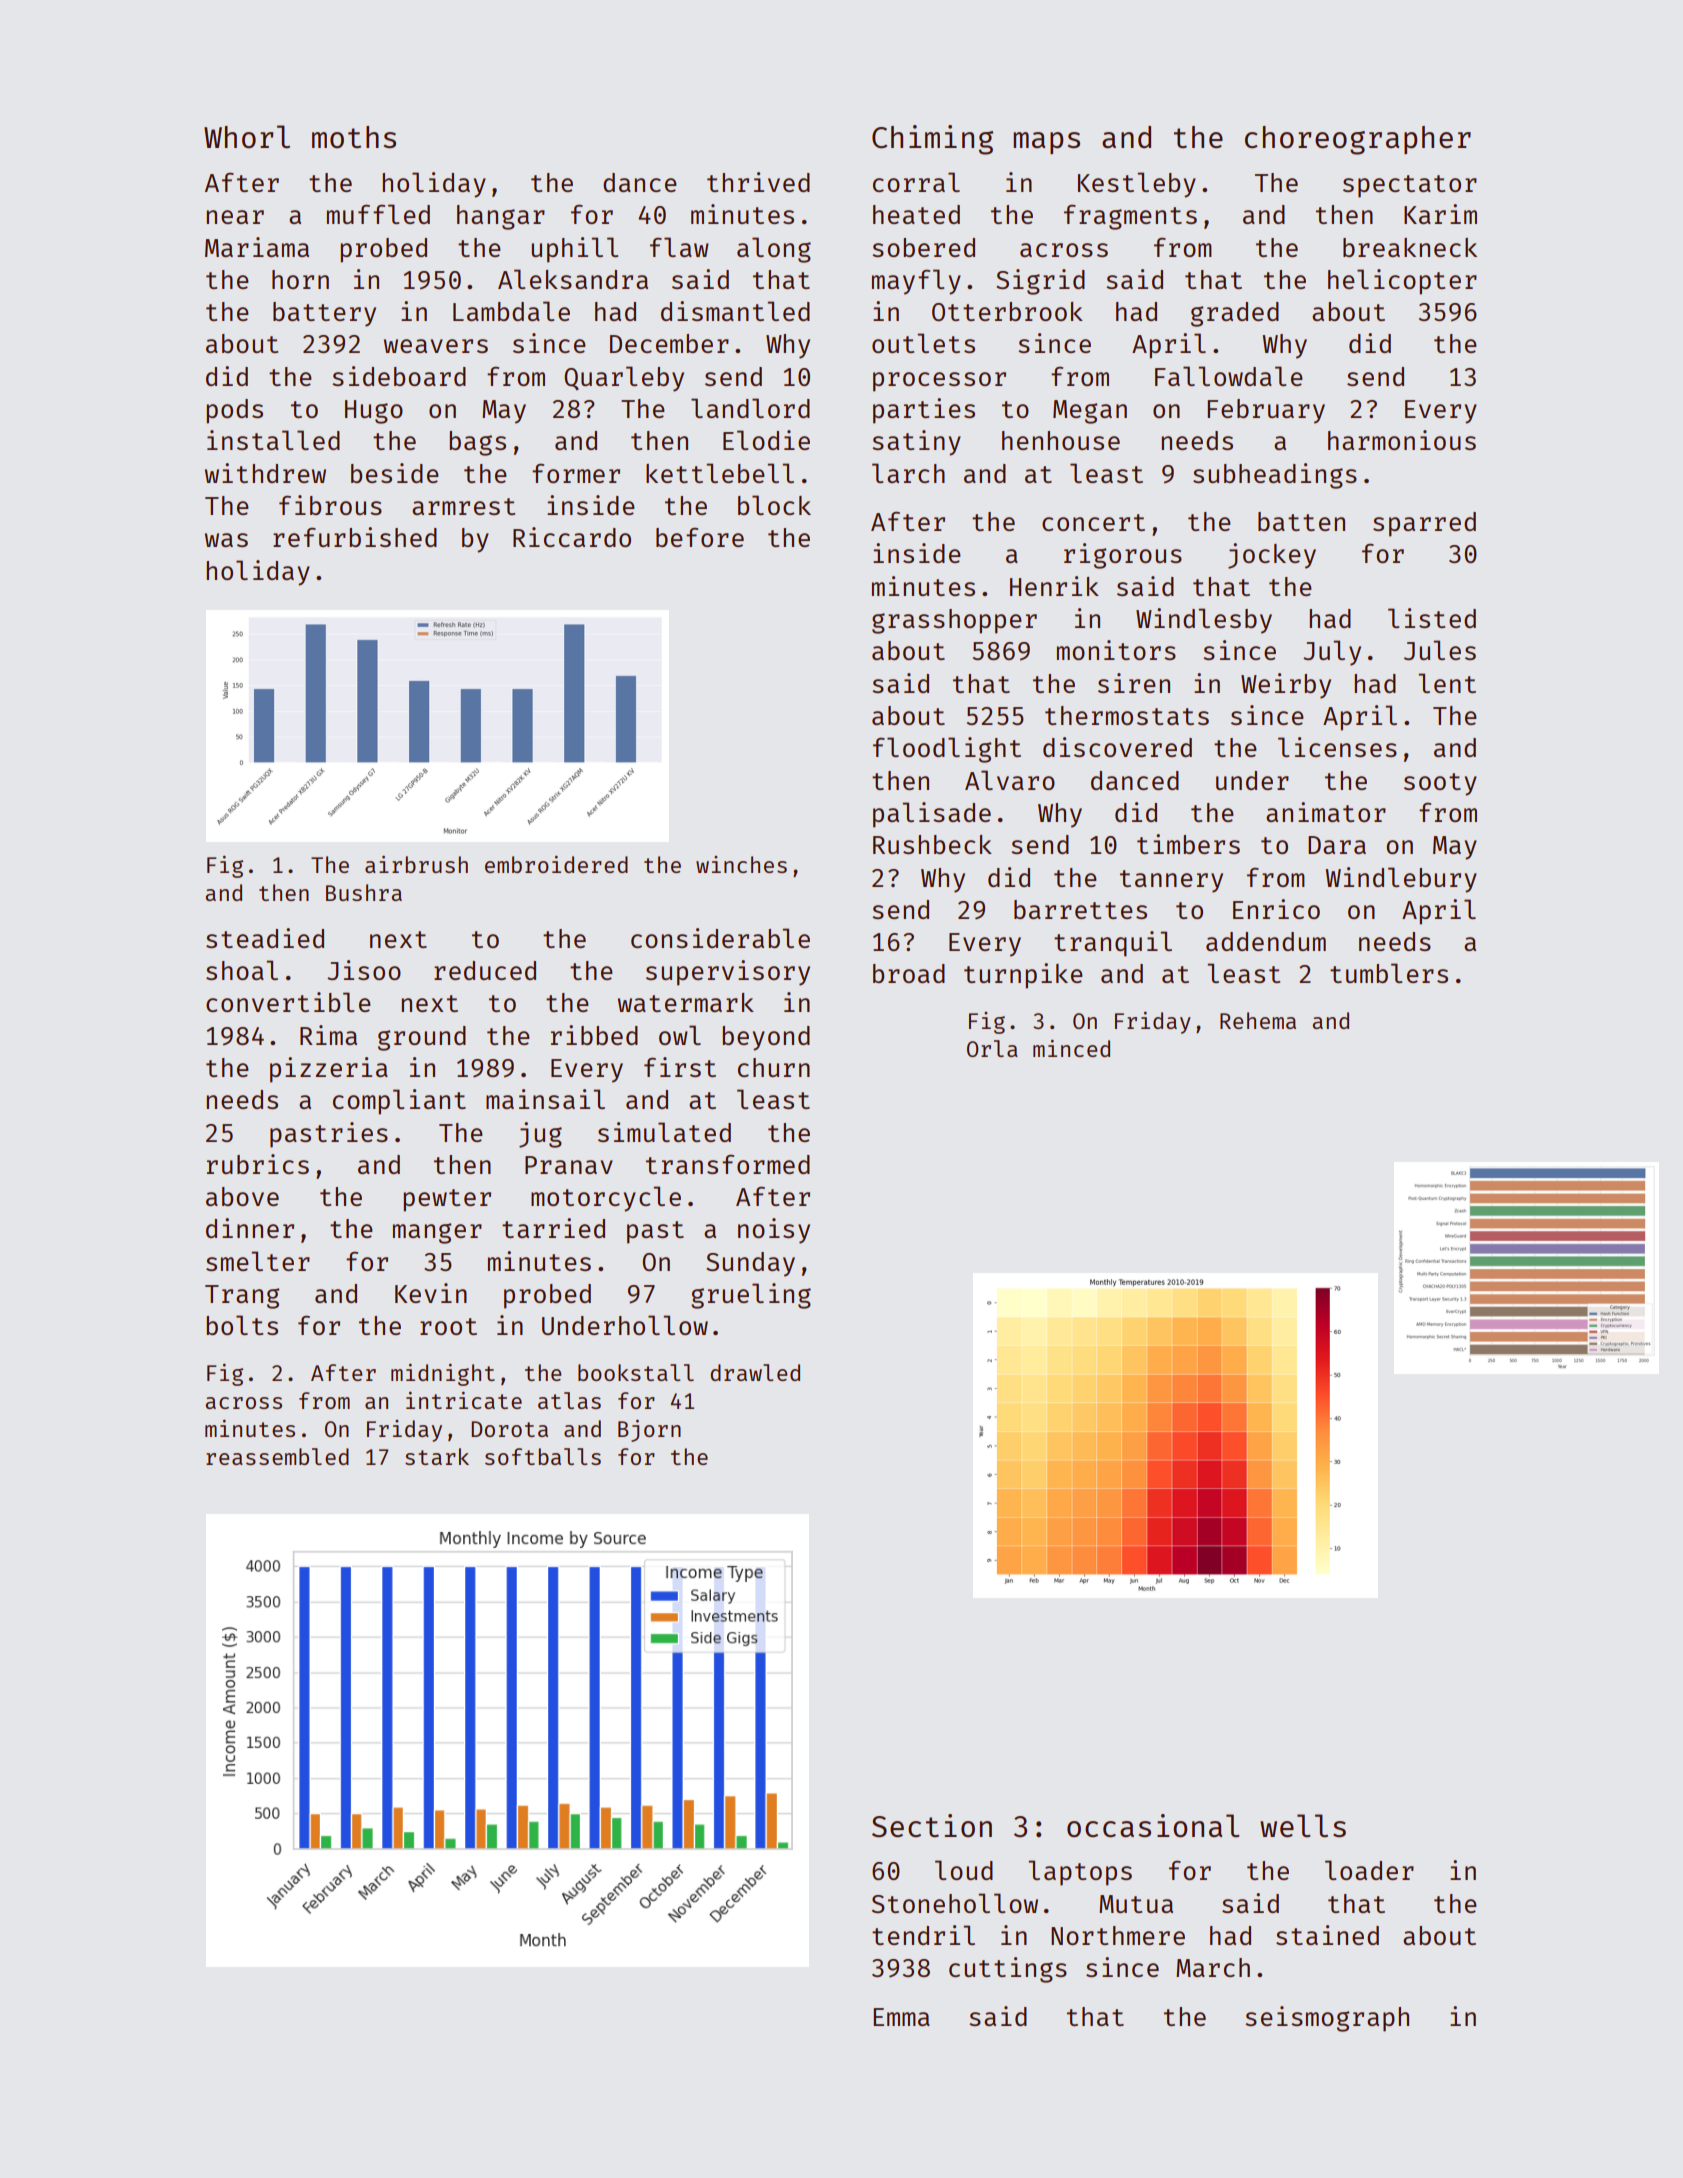 The image size is (1683, 2178). Describe the element at coordinates (649, 1431) in the screenshot. I see `Bjorn` at that location.
